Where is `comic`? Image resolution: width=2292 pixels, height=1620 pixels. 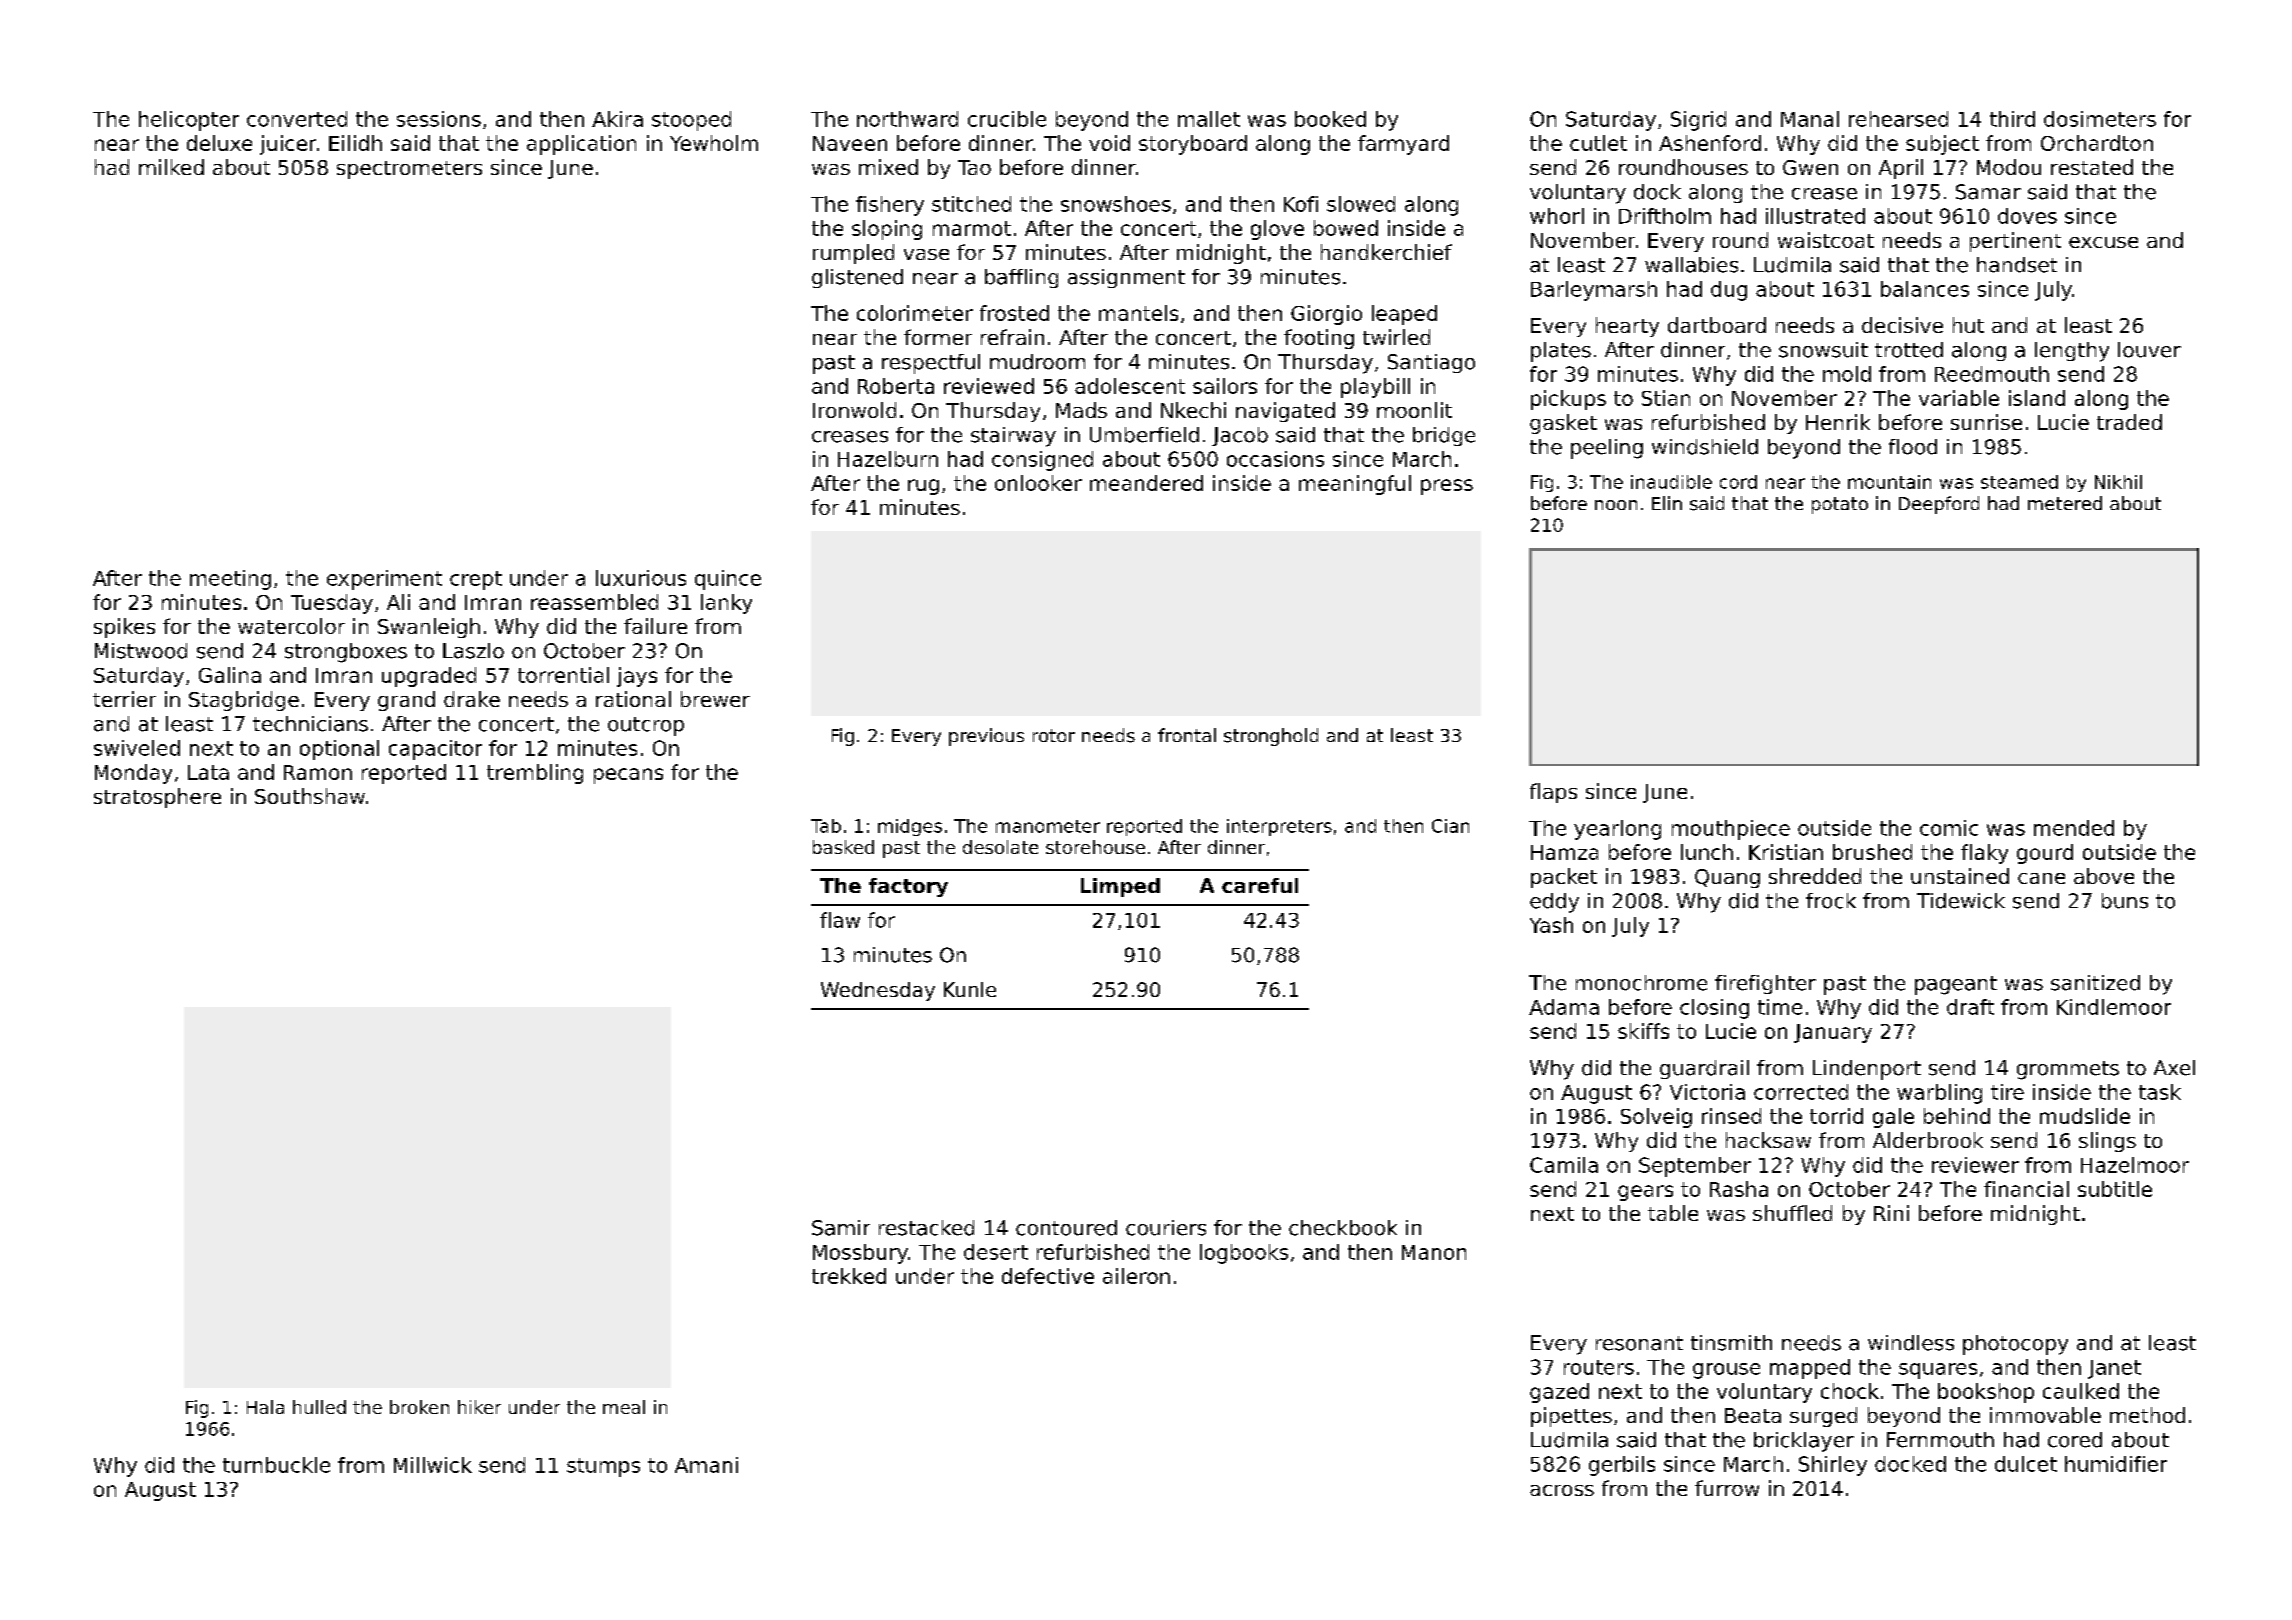
comic is located at coordinates (1949, 828).
